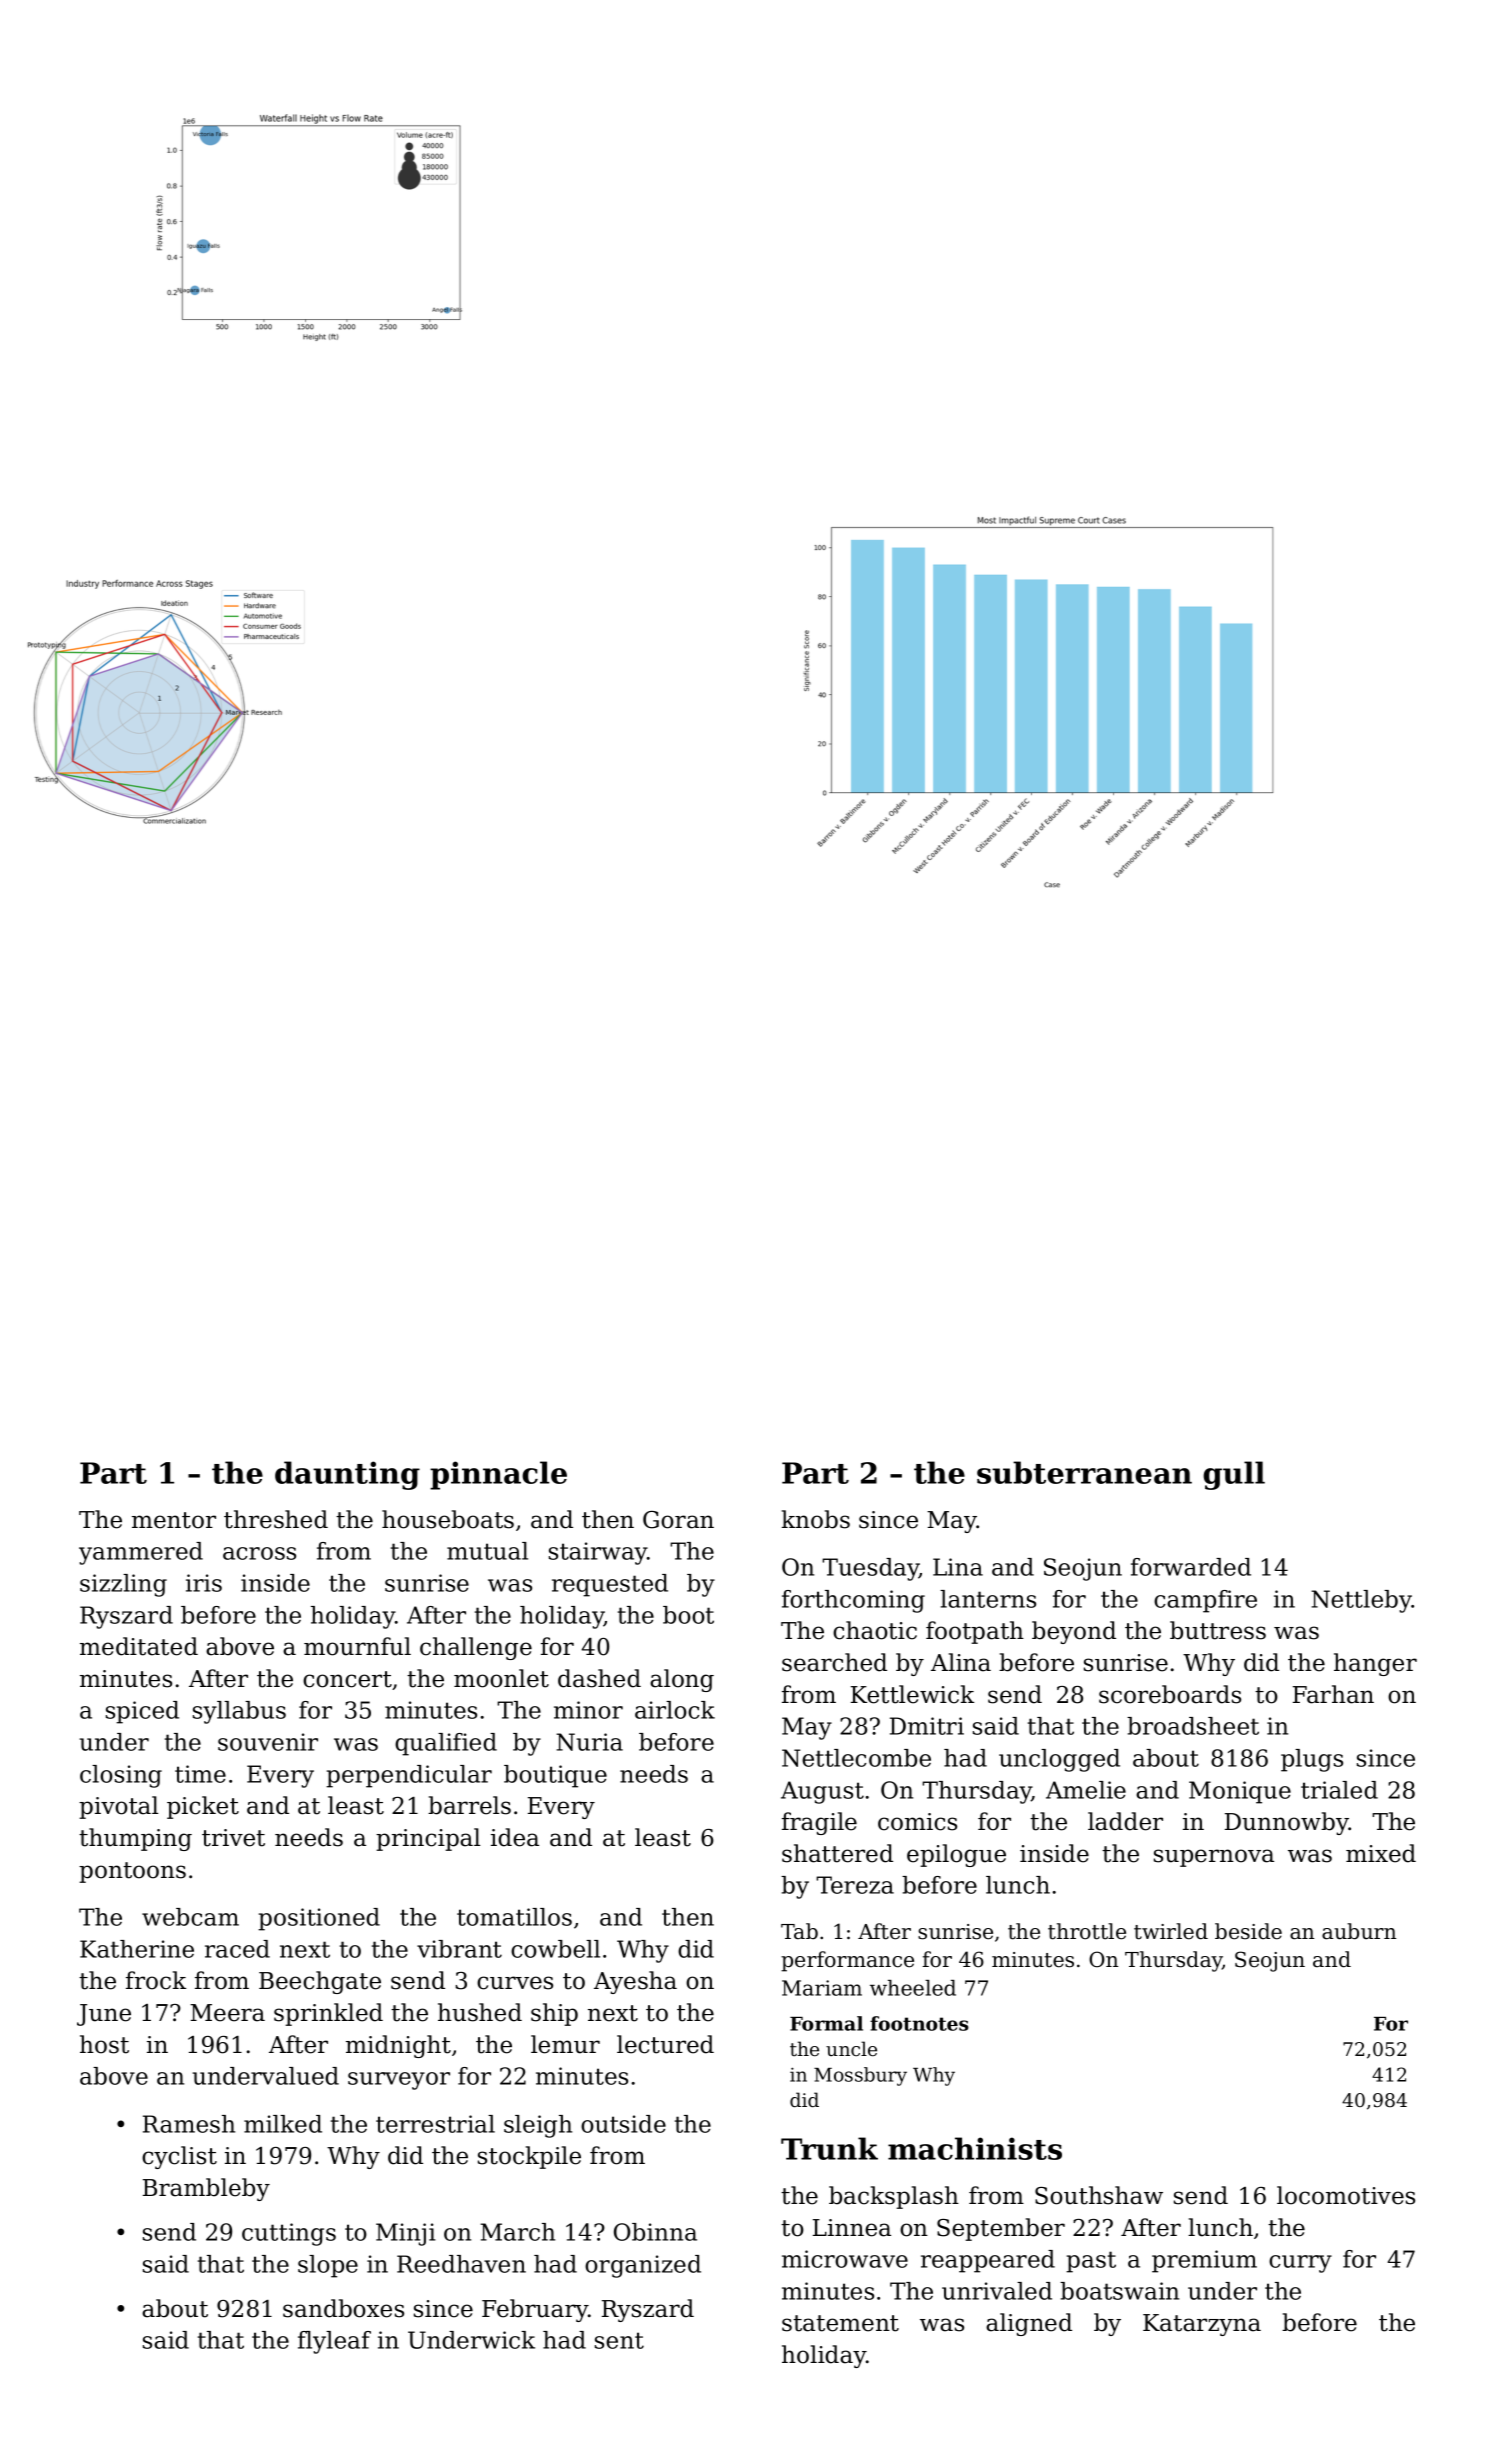 The image size is (1496, 2464). I want to click on Brambleby, so click(206, 2189).
